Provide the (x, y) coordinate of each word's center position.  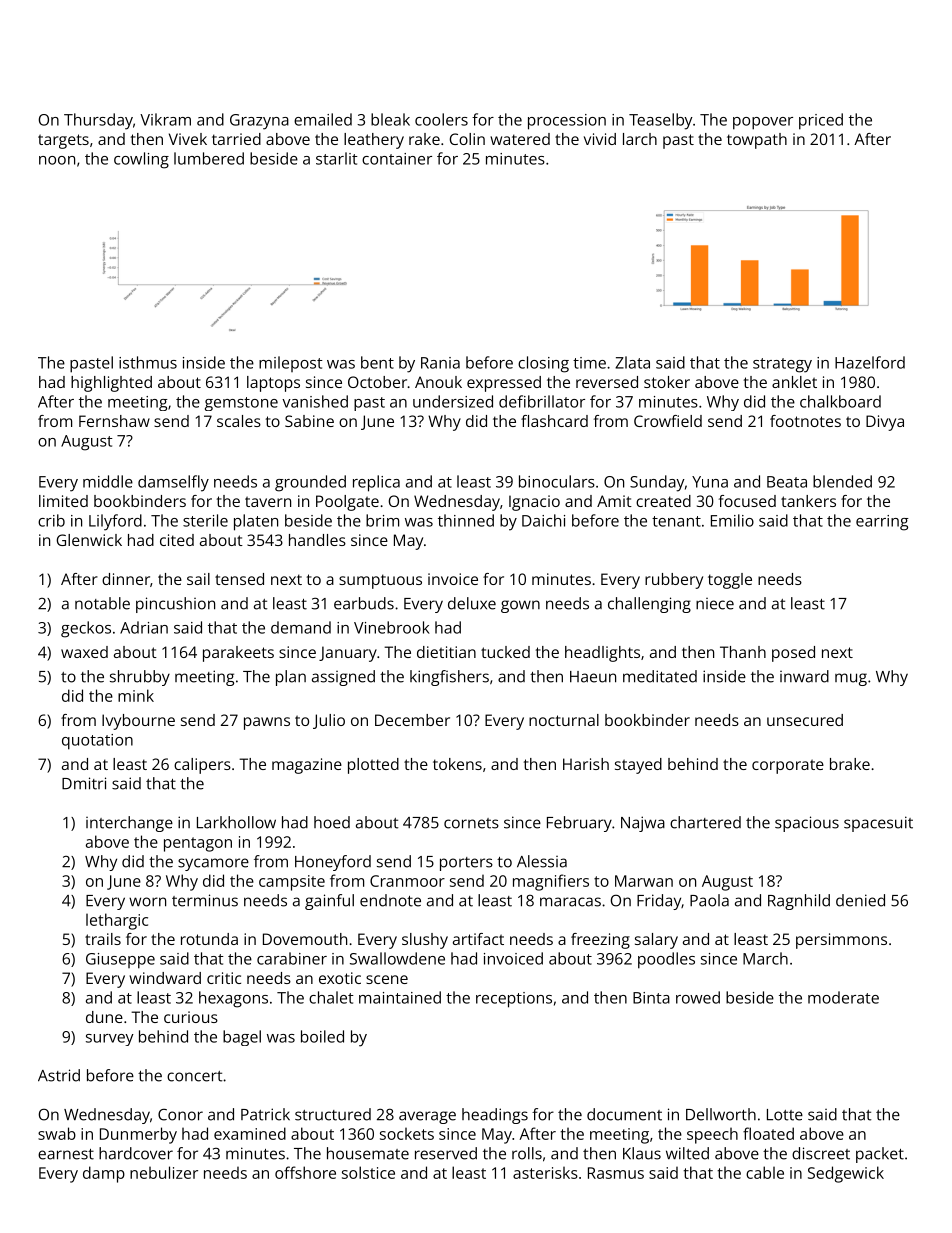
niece (715, 604)
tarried (236, 139)
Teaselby (661, 121)
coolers (441, 119)
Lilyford (115, 522)
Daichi (543, 520)
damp (104, 1174)
